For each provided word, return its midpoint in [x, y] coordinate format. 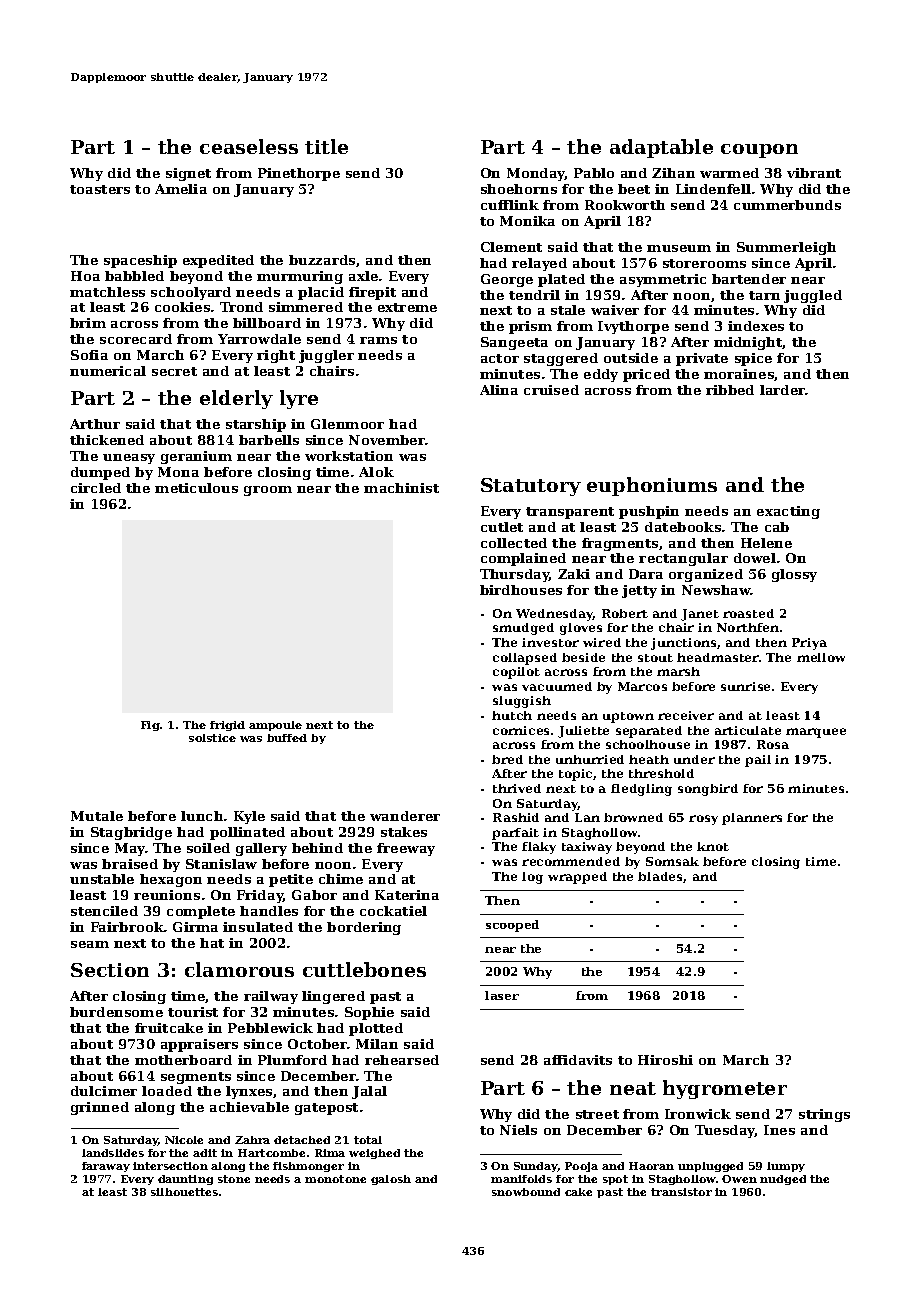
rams [378, 340]
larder [783, 390]
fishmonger [308, 1167]
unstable [102, 879]
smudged [523, 629]
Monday [536, 174]
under [694, 759]
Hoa [85, 276]
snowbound [526, 1192]
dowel [755, 558]
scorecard [136, 339]
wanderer [405, 816]
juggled [813, 296]
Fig [150, 726]
